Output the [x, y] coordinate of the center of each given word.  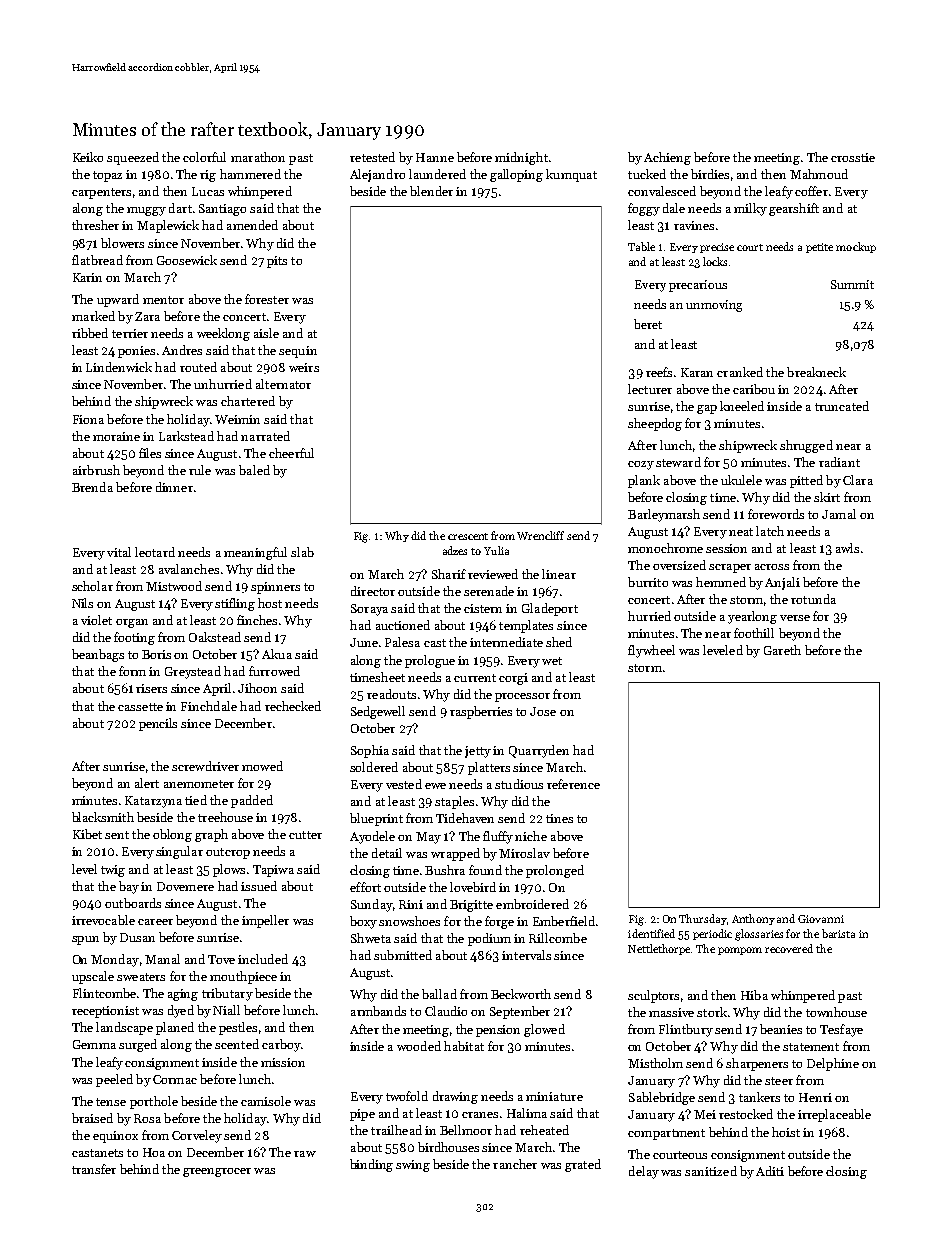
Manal [162, 959]
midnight [521, 158]
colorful [204, 157]
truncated [842, 406]
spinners [275, 588]
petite [819, 248]
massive [671, 1012]
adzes [455, 550]
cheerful [291, 453]
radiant [839, 462]
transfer [94, 1169]
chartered [248, 401]
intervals [526, 955]
